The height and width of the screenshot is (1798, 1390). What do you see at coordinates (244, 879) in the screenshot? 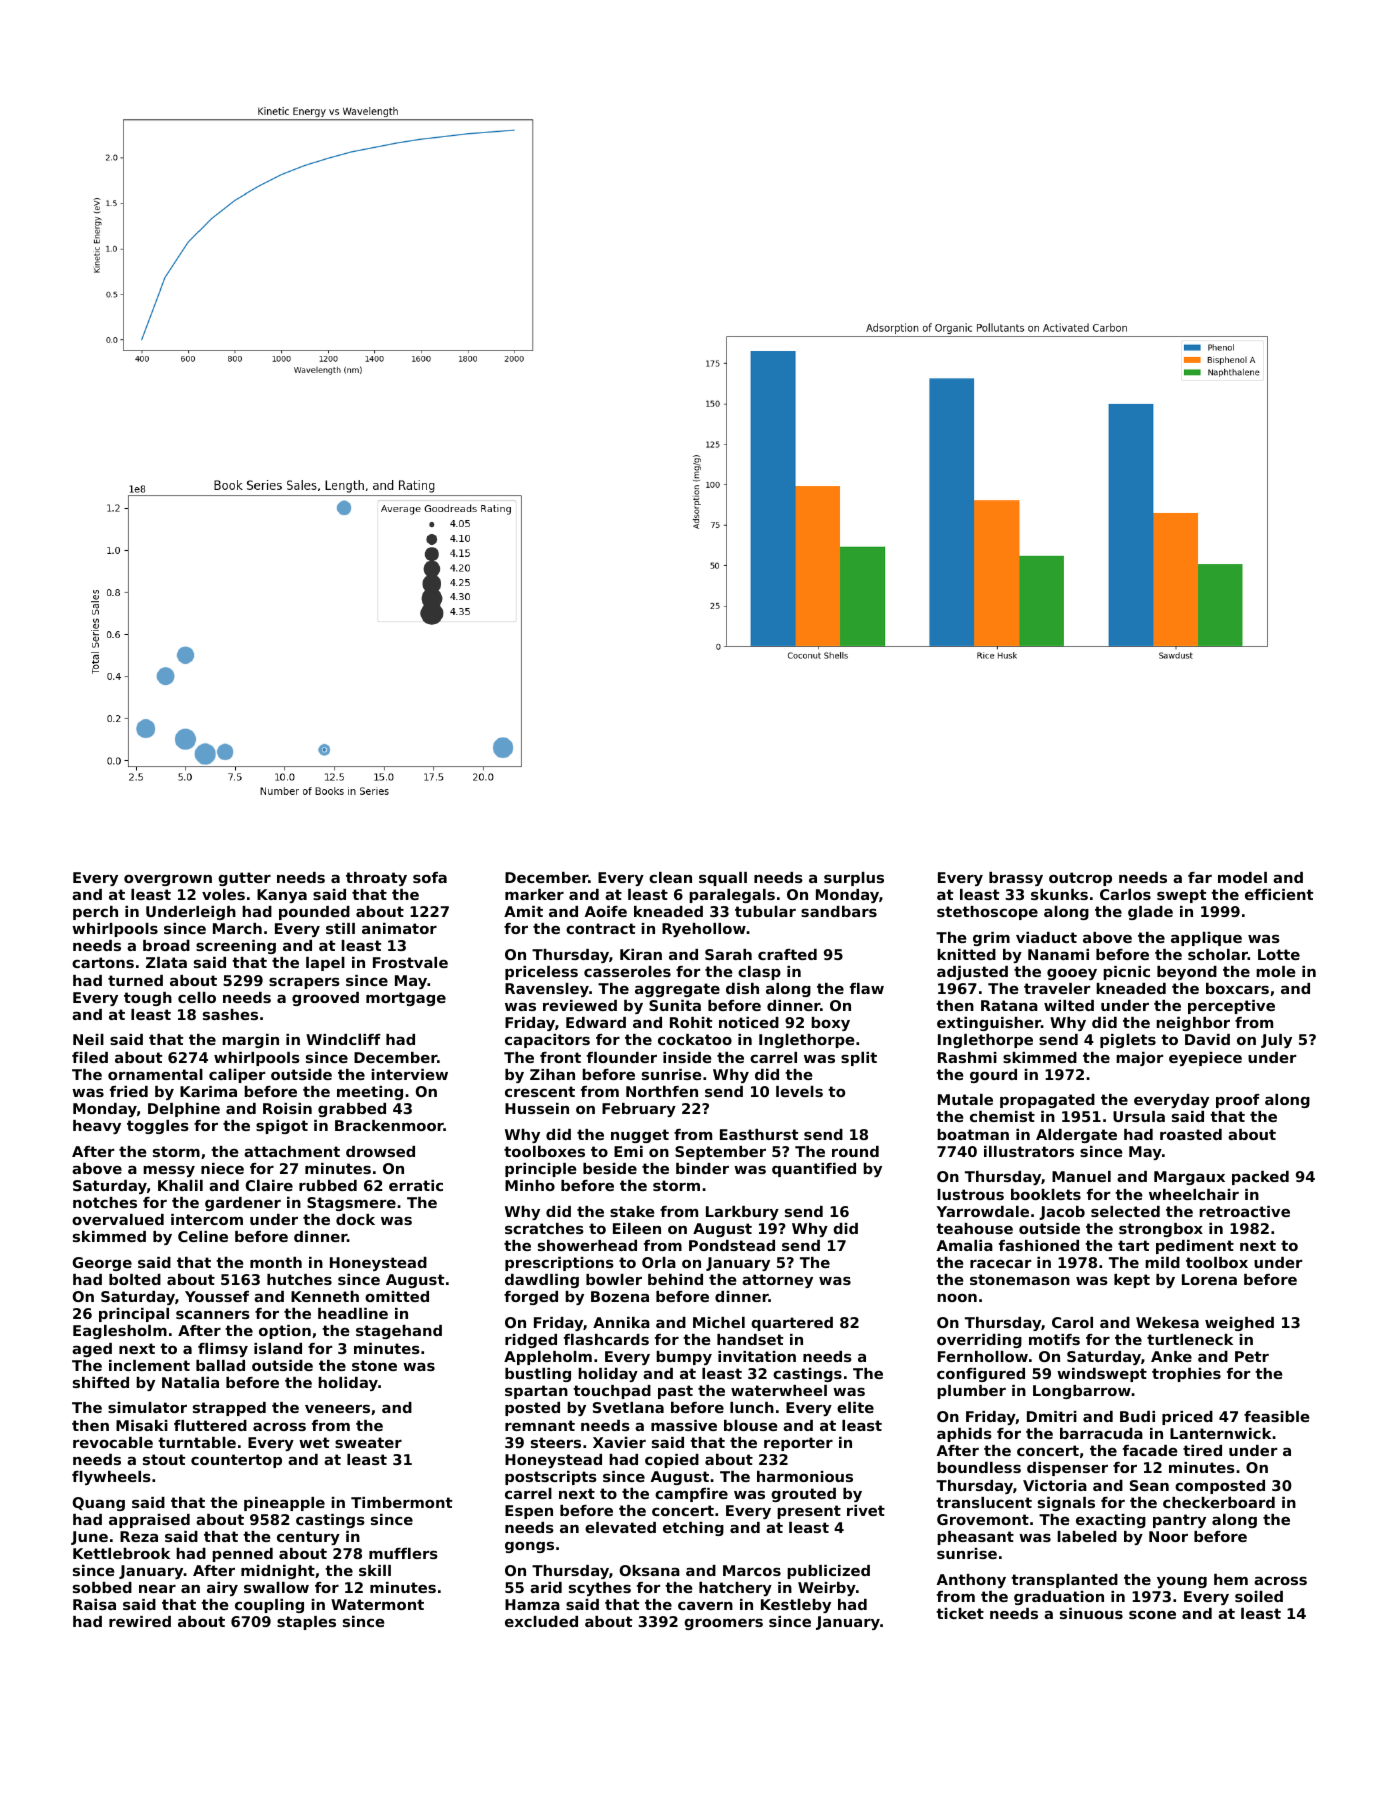
I see `gutter` at bounding box center [244, 879].
